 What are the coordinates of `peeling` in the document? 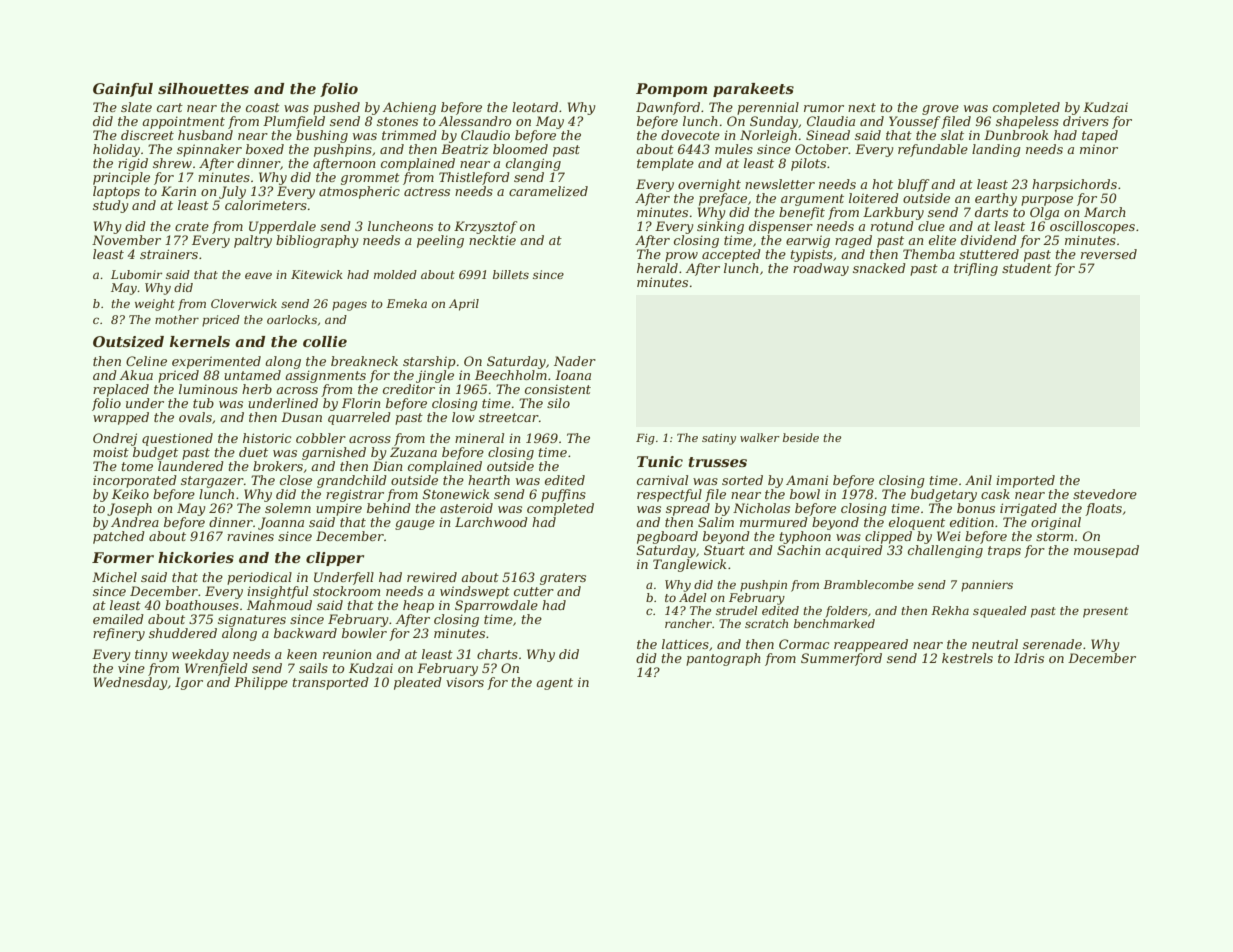 It's located at (440, 241).
